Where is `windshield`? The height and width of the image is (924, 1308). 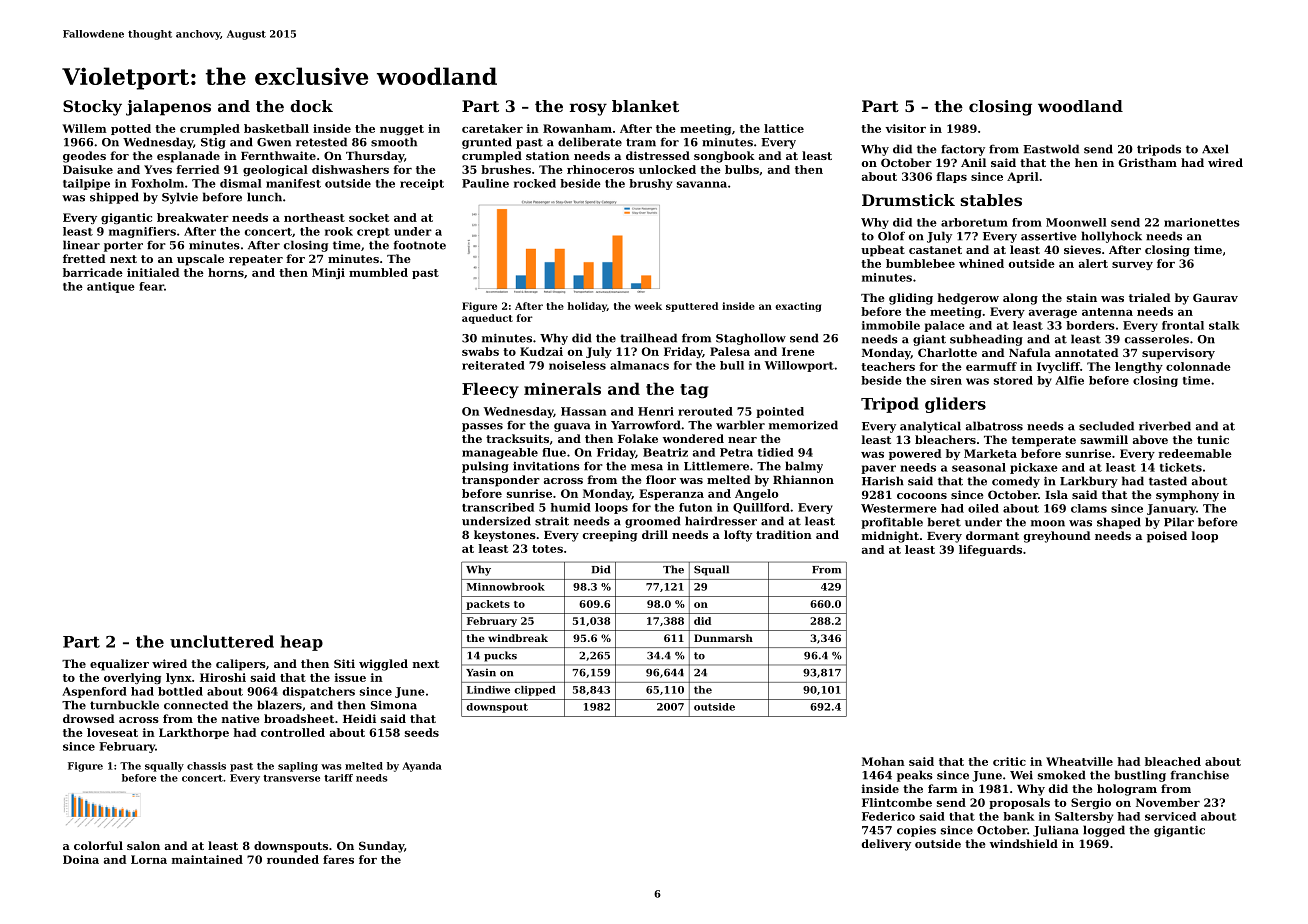
windshield is located at coordinates (1024, 843).
